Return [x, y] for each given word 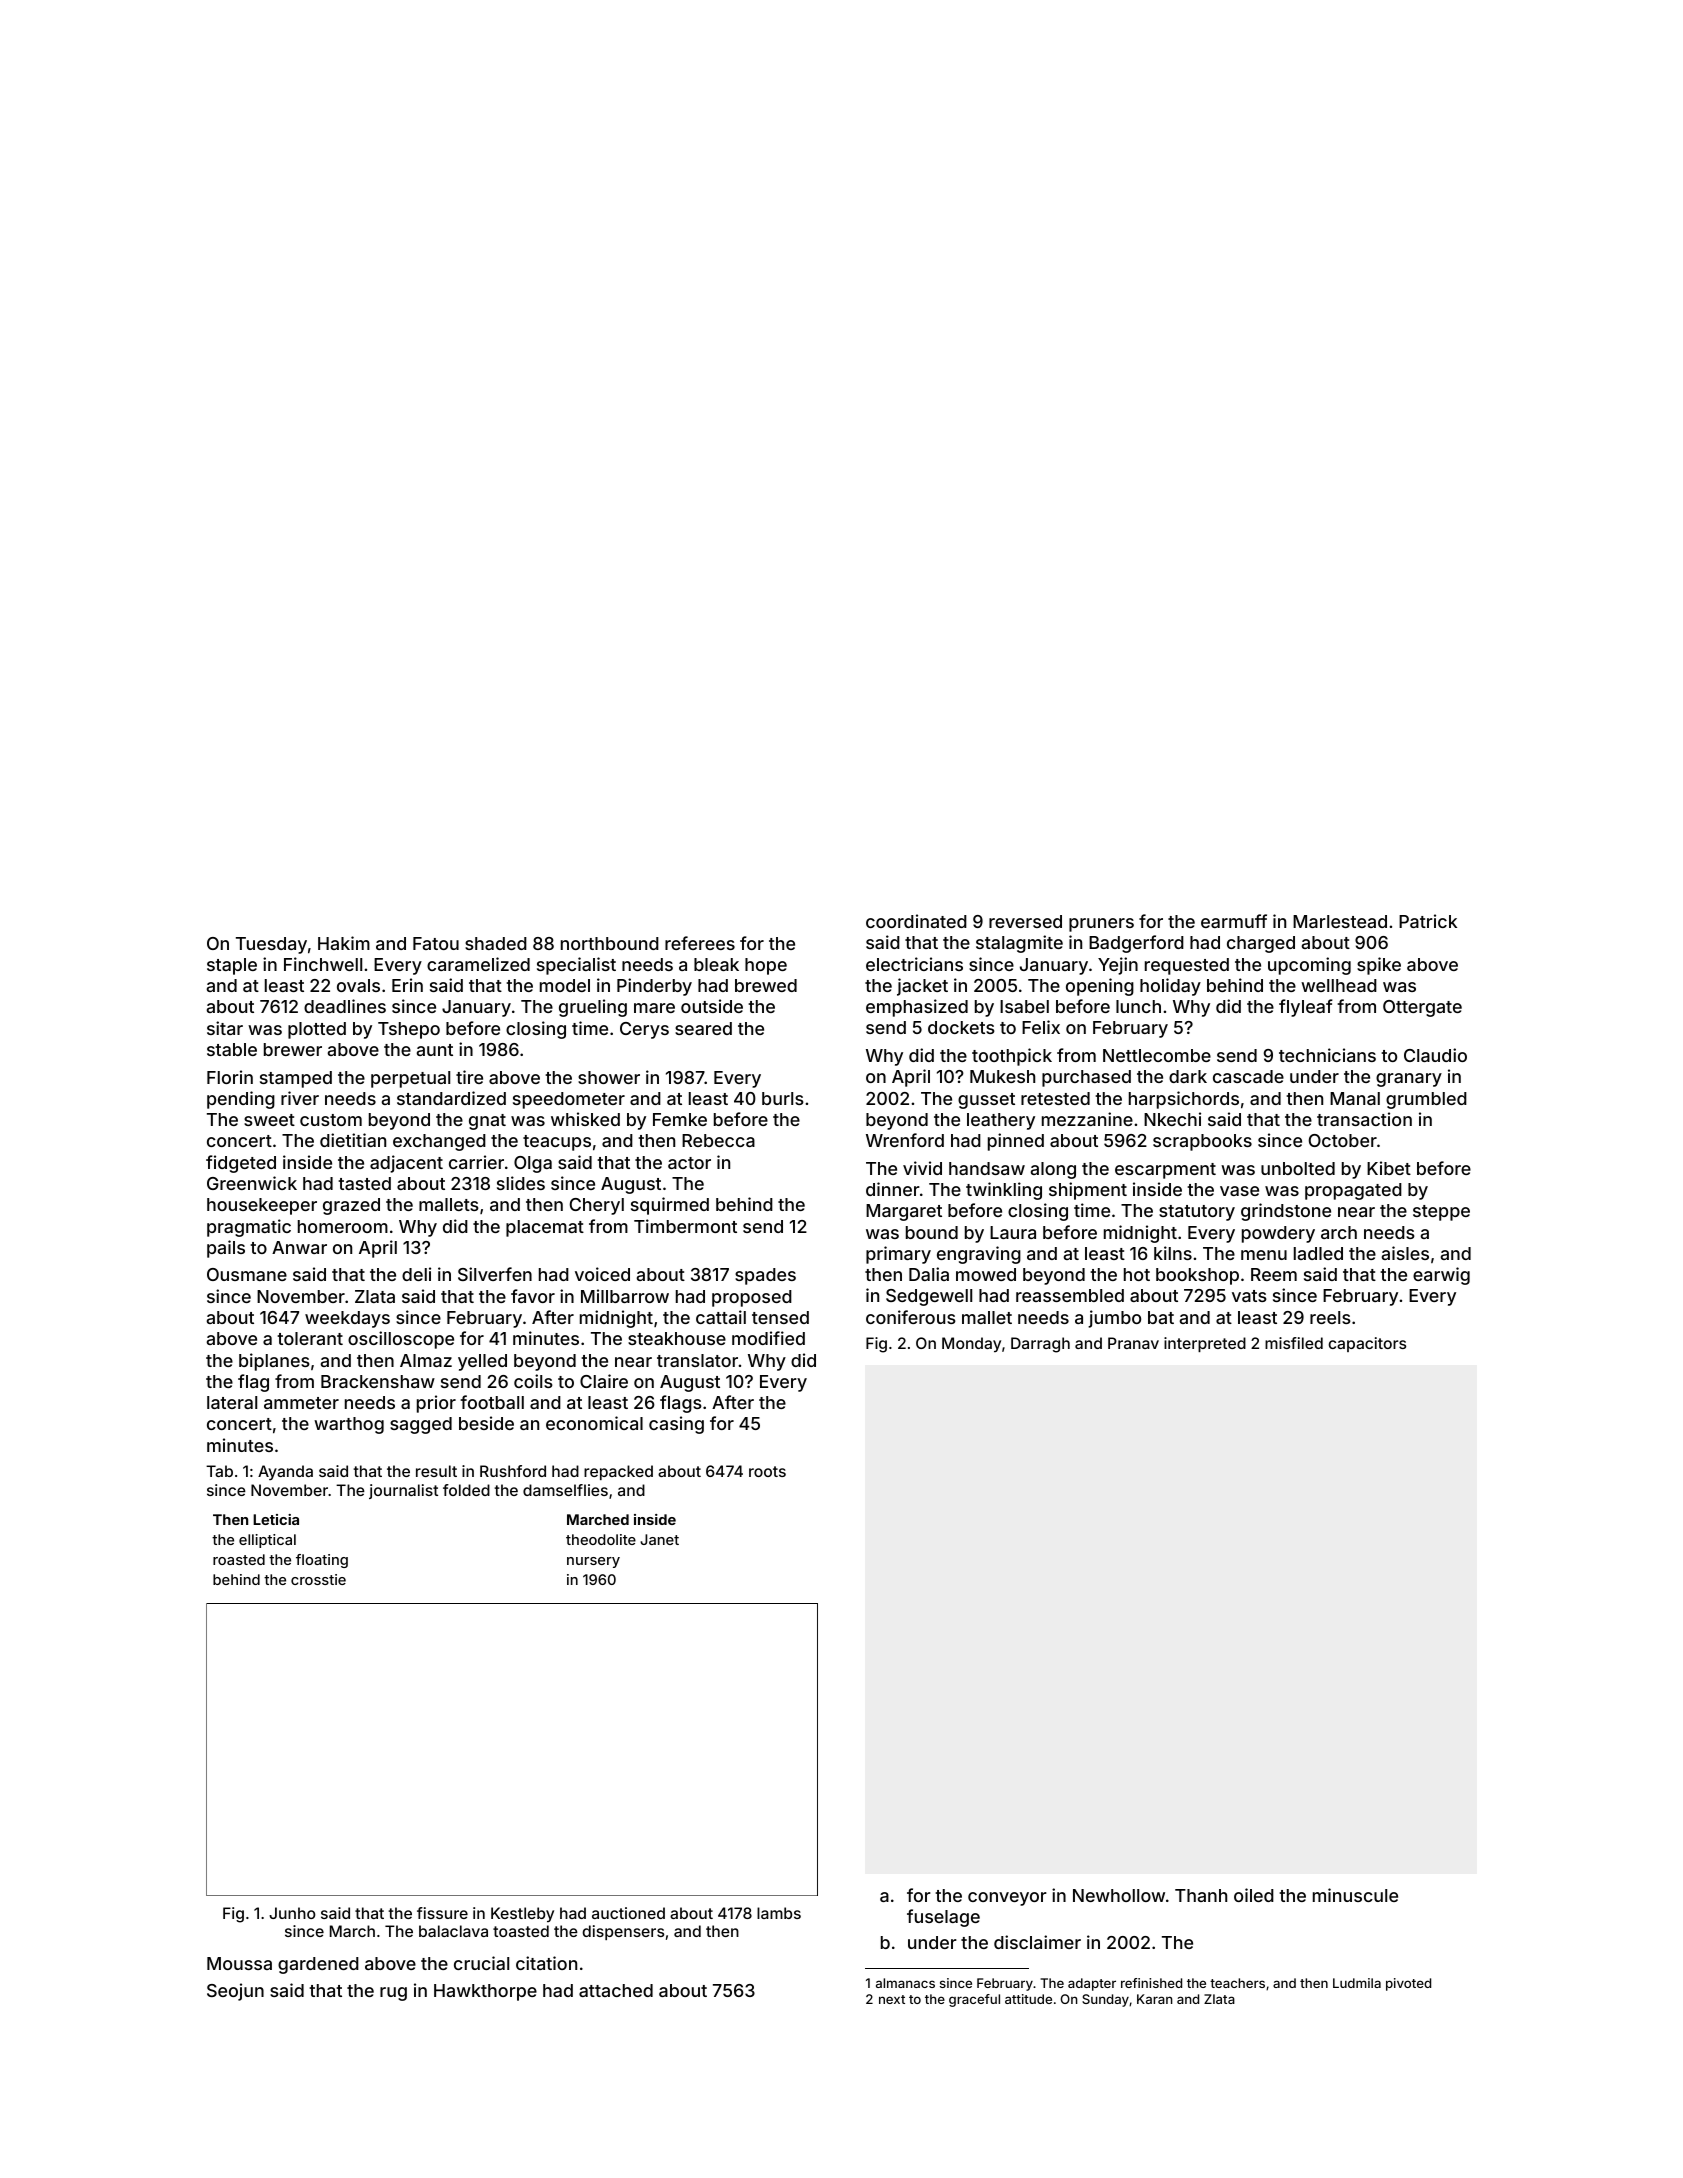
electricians [914, 964]
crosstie [318, 1579]
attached [616, 1990]
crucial [481, 1963]
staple [232, 966]
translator [697, 1360]
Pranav [1133, 1343]
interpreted [1205, 1344]
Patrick [1428, 921]
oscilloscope [401, 1340]
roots [767, 1471]
